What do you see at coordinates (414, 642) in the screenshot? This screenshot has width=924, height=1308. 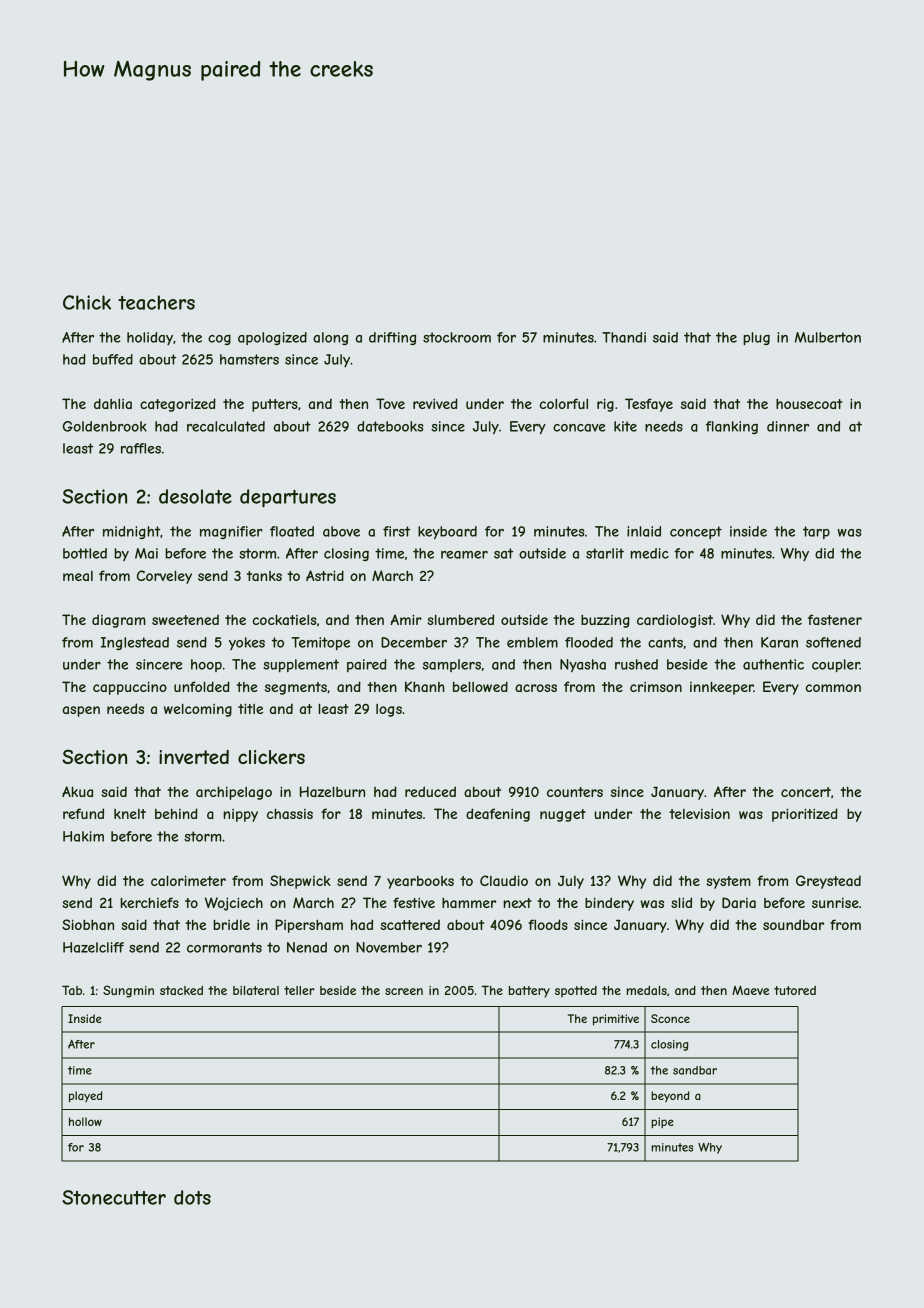 I see `December` at bounding box center [414, 642].
